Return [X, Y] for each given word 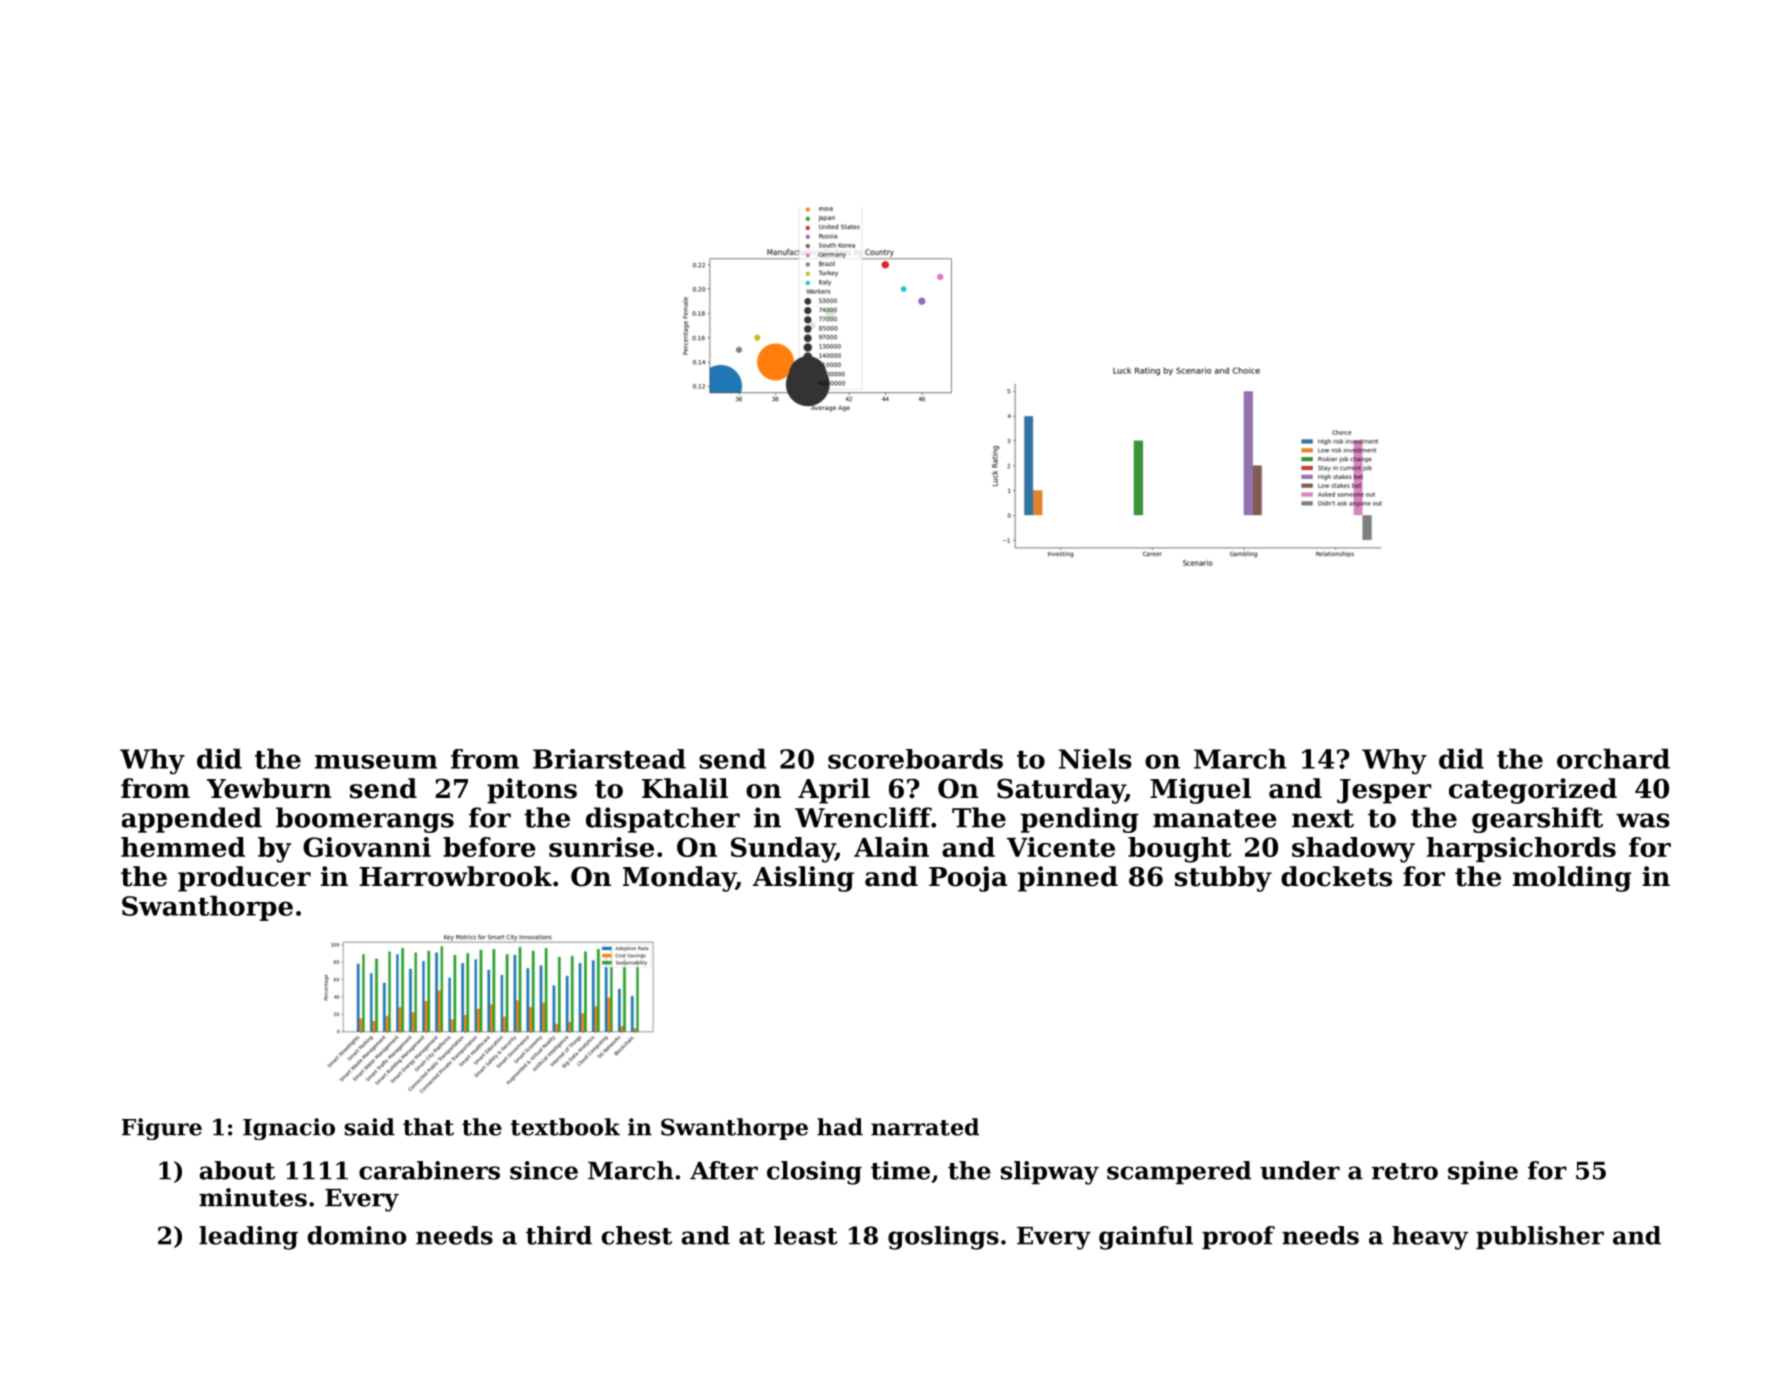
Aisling [803, 879]
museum [376, 762]
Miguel [1200, 791]
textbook [565, 1127]
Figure [162, 1129]
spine [1483, 1172]
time [900, 1170]
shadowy [1353, 850]
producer [244, 879]
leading [248, 1238]
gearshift [1537, 820]
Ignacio [289, 1129]
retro [1405, 1171]
